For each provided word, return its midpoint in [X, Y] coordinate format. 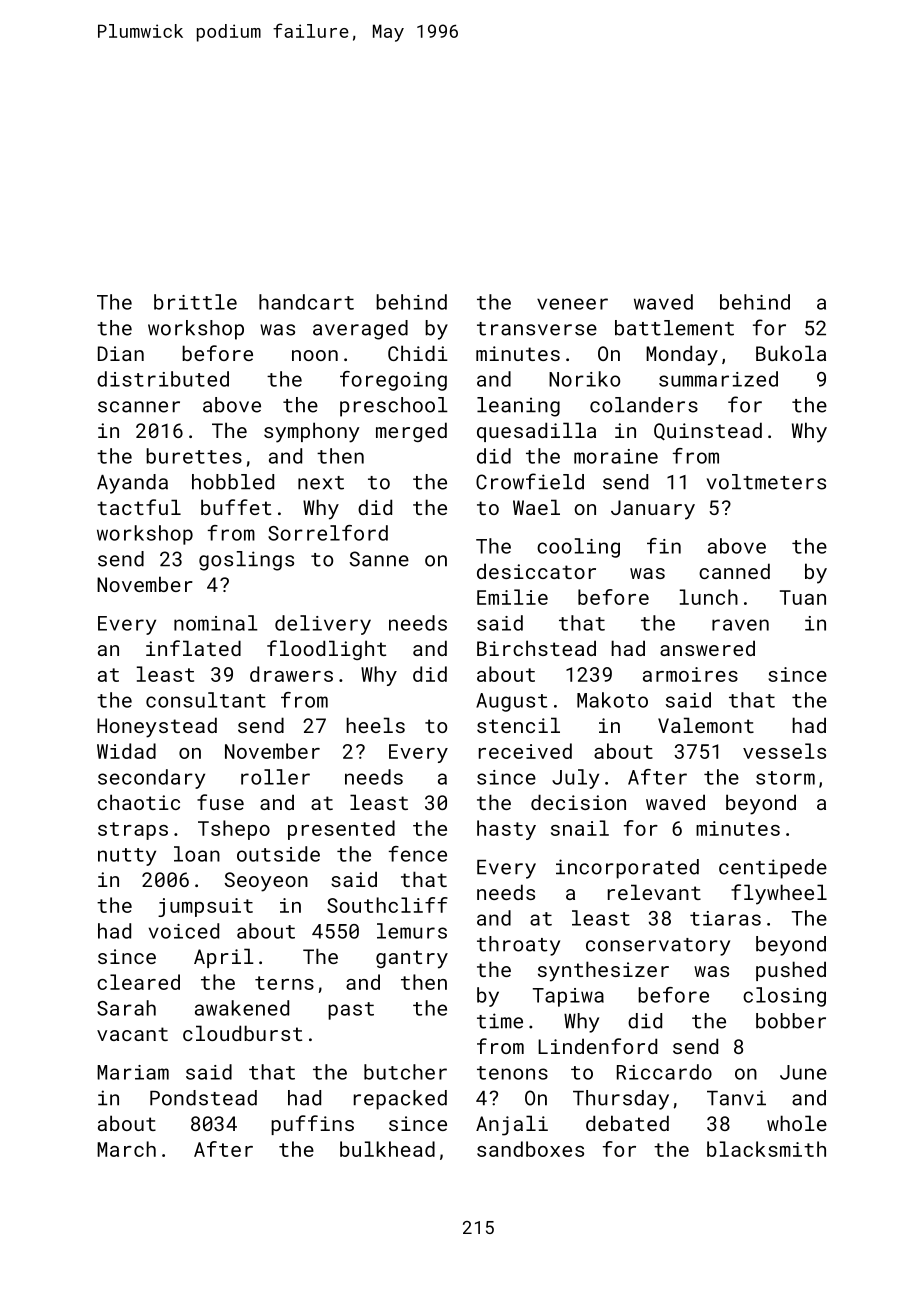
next [321, 483]
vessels [784, 751]
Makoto [612, 700]
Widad [126, 751]
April [224, 958]
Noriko [584, 379]
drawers [291, 674]
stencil [518, 725]
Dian [121, 353]
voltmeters [766, 482]
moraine [616, 456]
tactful [139, 507]
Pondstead [203, 1098]
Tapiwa [568, 997]
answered [707, 648]
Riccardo [664, 1072]
